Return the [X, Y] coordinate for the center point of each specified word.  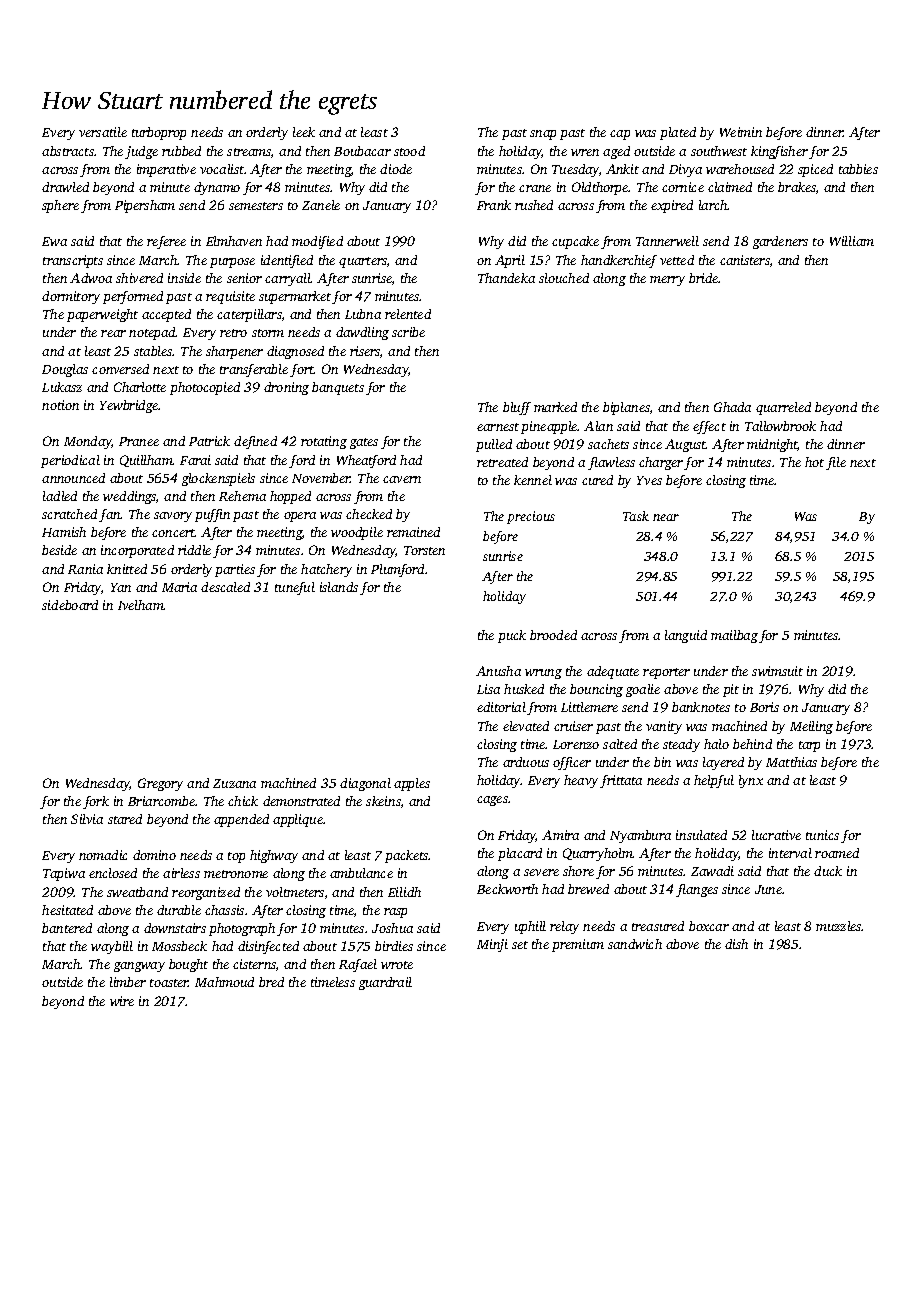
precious [531, 517]
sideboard [70, 605]
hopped [290, 497]
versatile [103, 132]
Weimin [741, 132]
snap [543, 135]
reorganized [206, 893]
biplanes [626, 408]
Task [636, 516]
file [836, 463]
